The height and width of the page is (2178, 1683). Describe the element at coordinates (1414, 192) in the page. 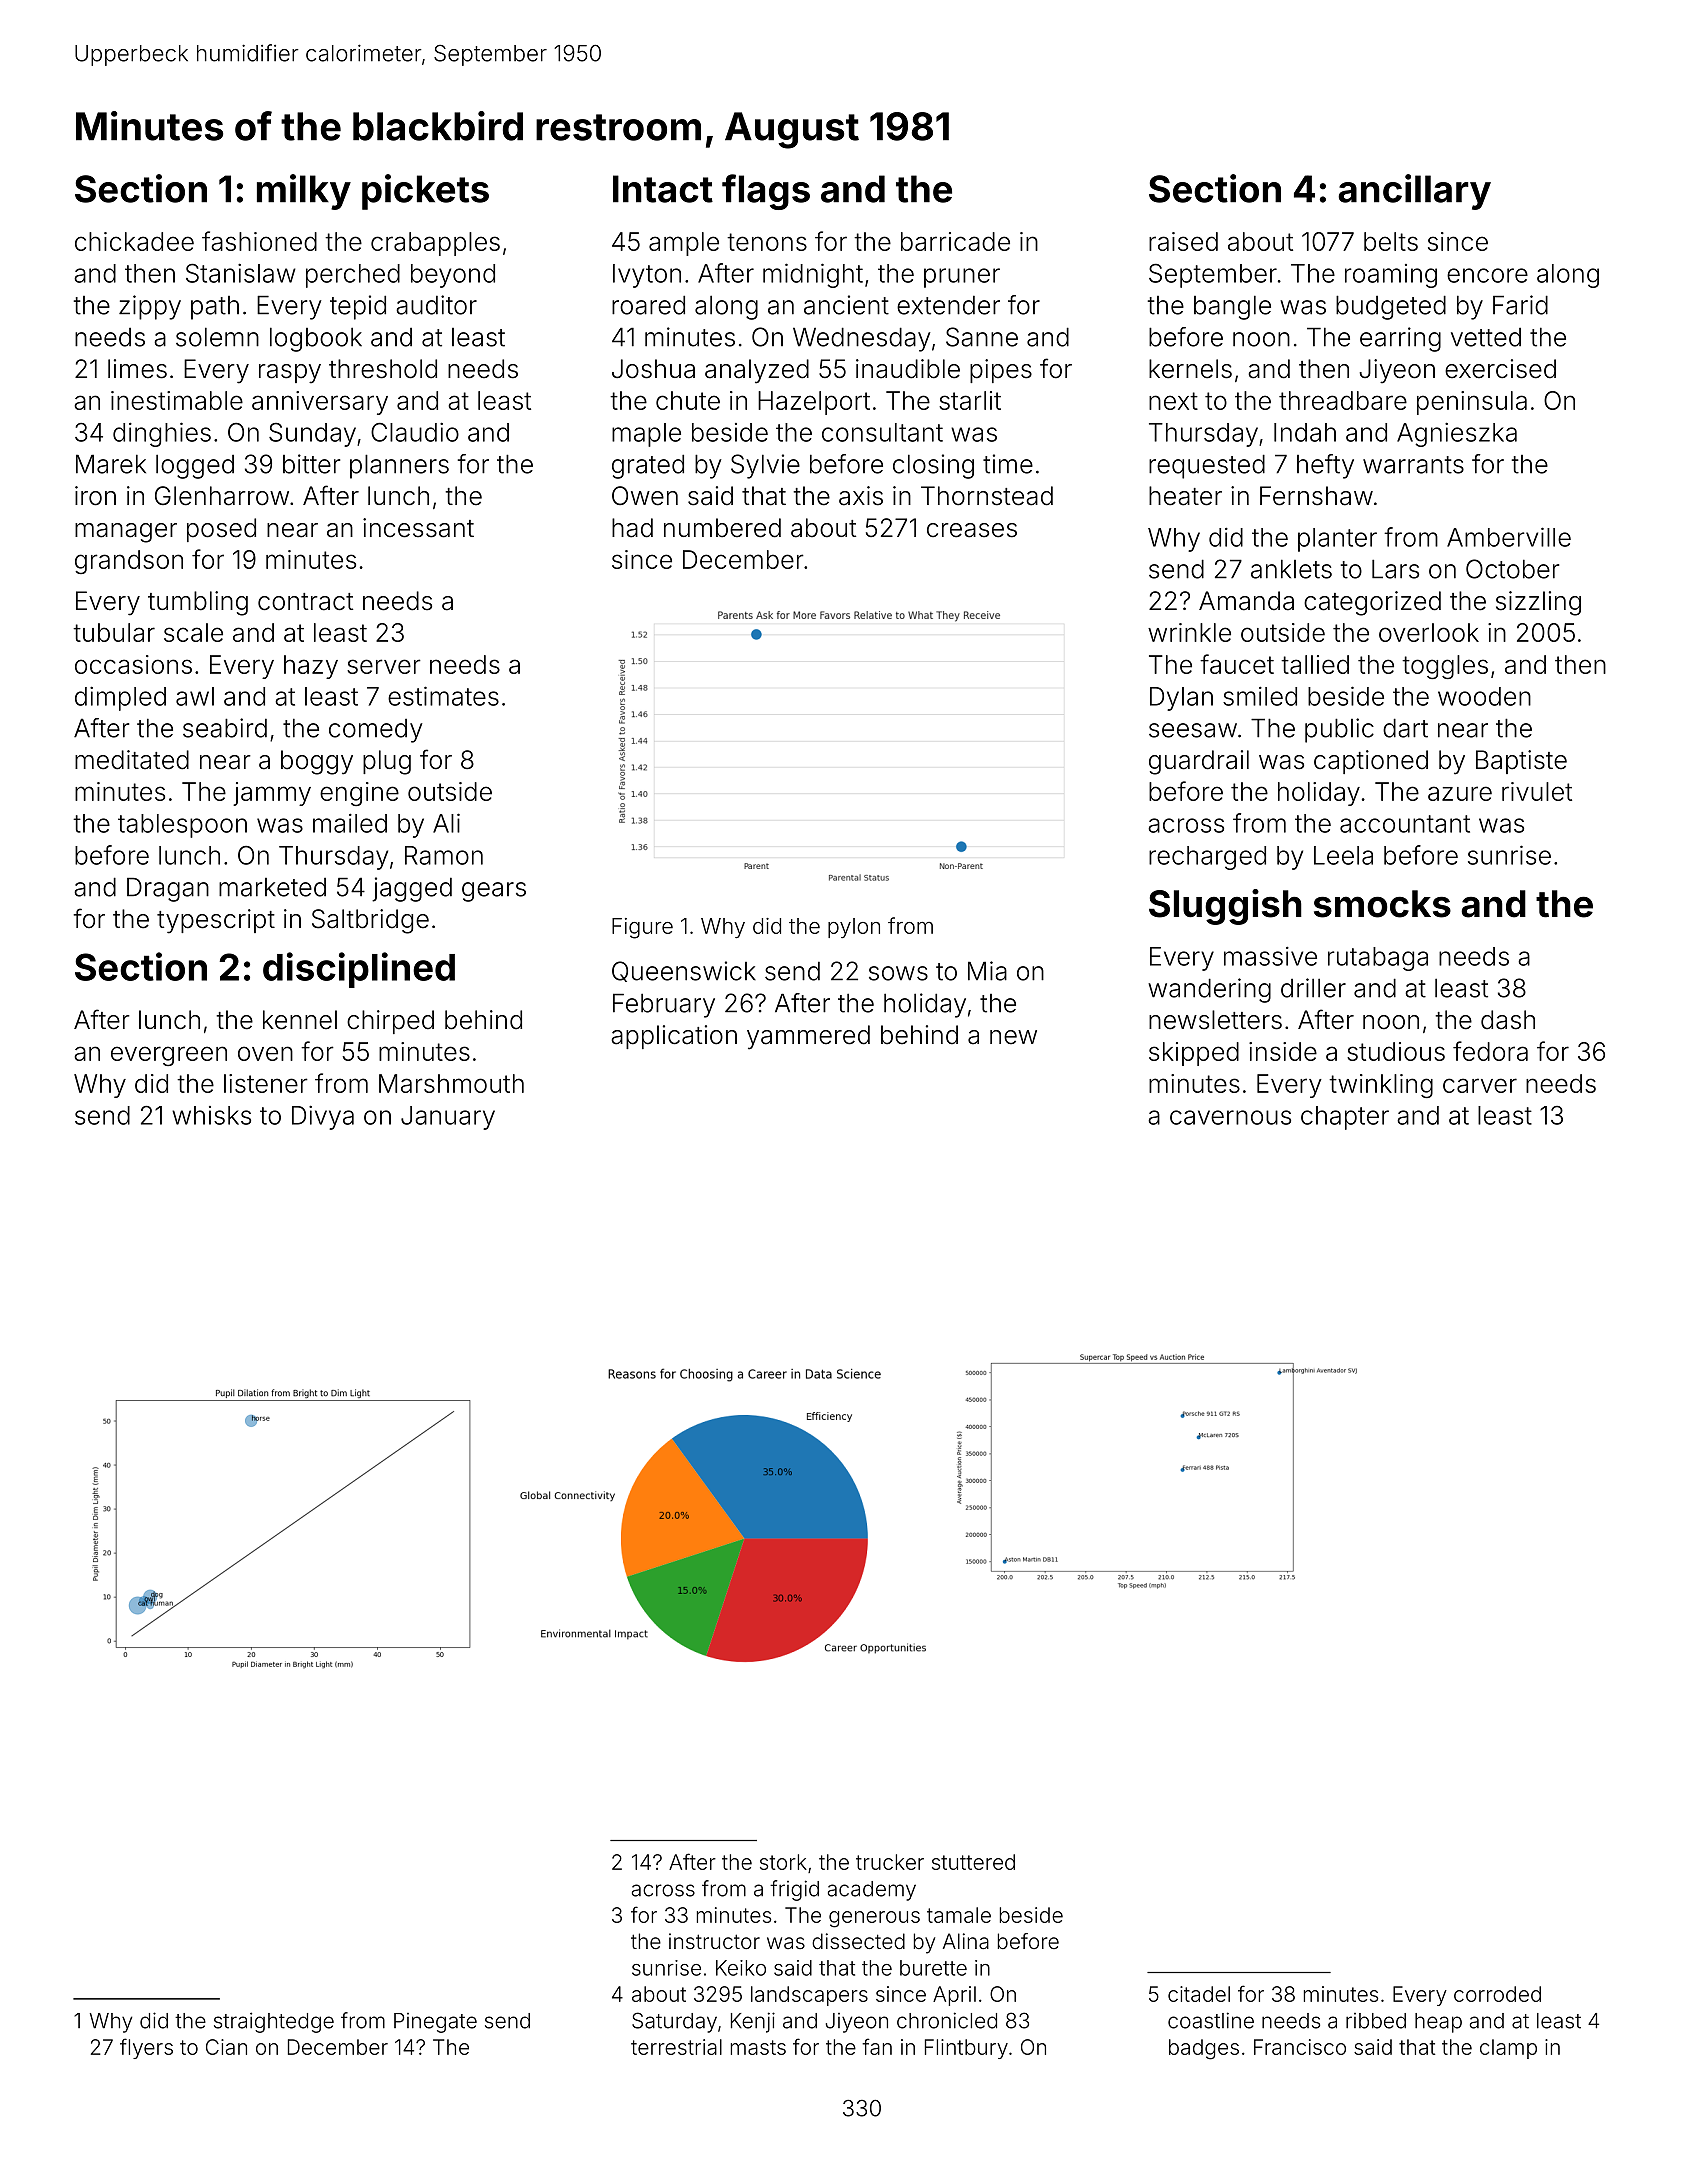

I see `ancillary` at that location.
